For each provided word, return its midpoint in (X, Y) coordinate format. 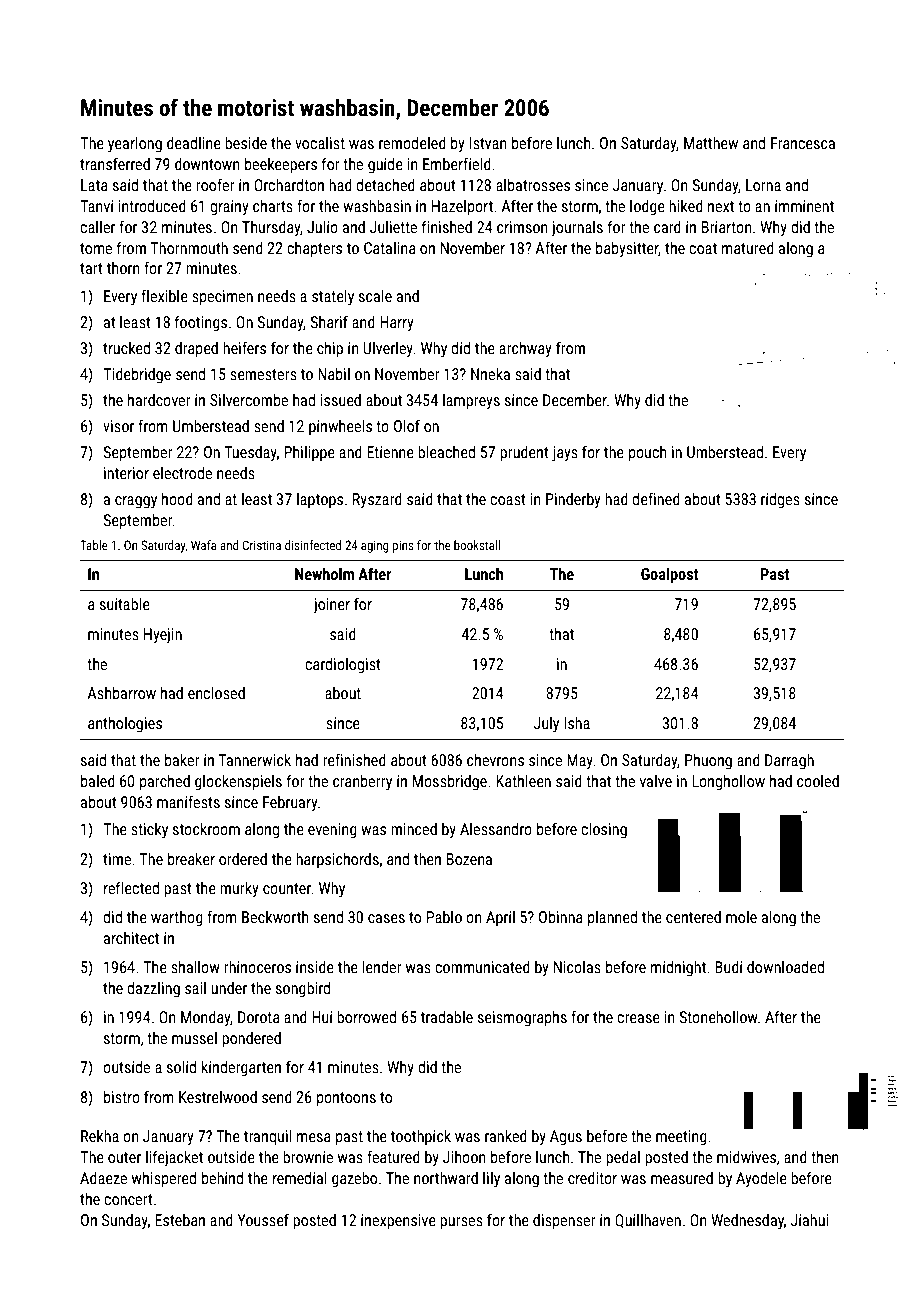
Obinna (561, 917)
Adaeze (103, 1178)
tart (91, 268)
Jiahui (810, 1220)
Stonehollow (718, 1017)
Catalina (390, 248)
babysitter (627, 250)
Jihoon (464, 1157)
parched (165, 783)
